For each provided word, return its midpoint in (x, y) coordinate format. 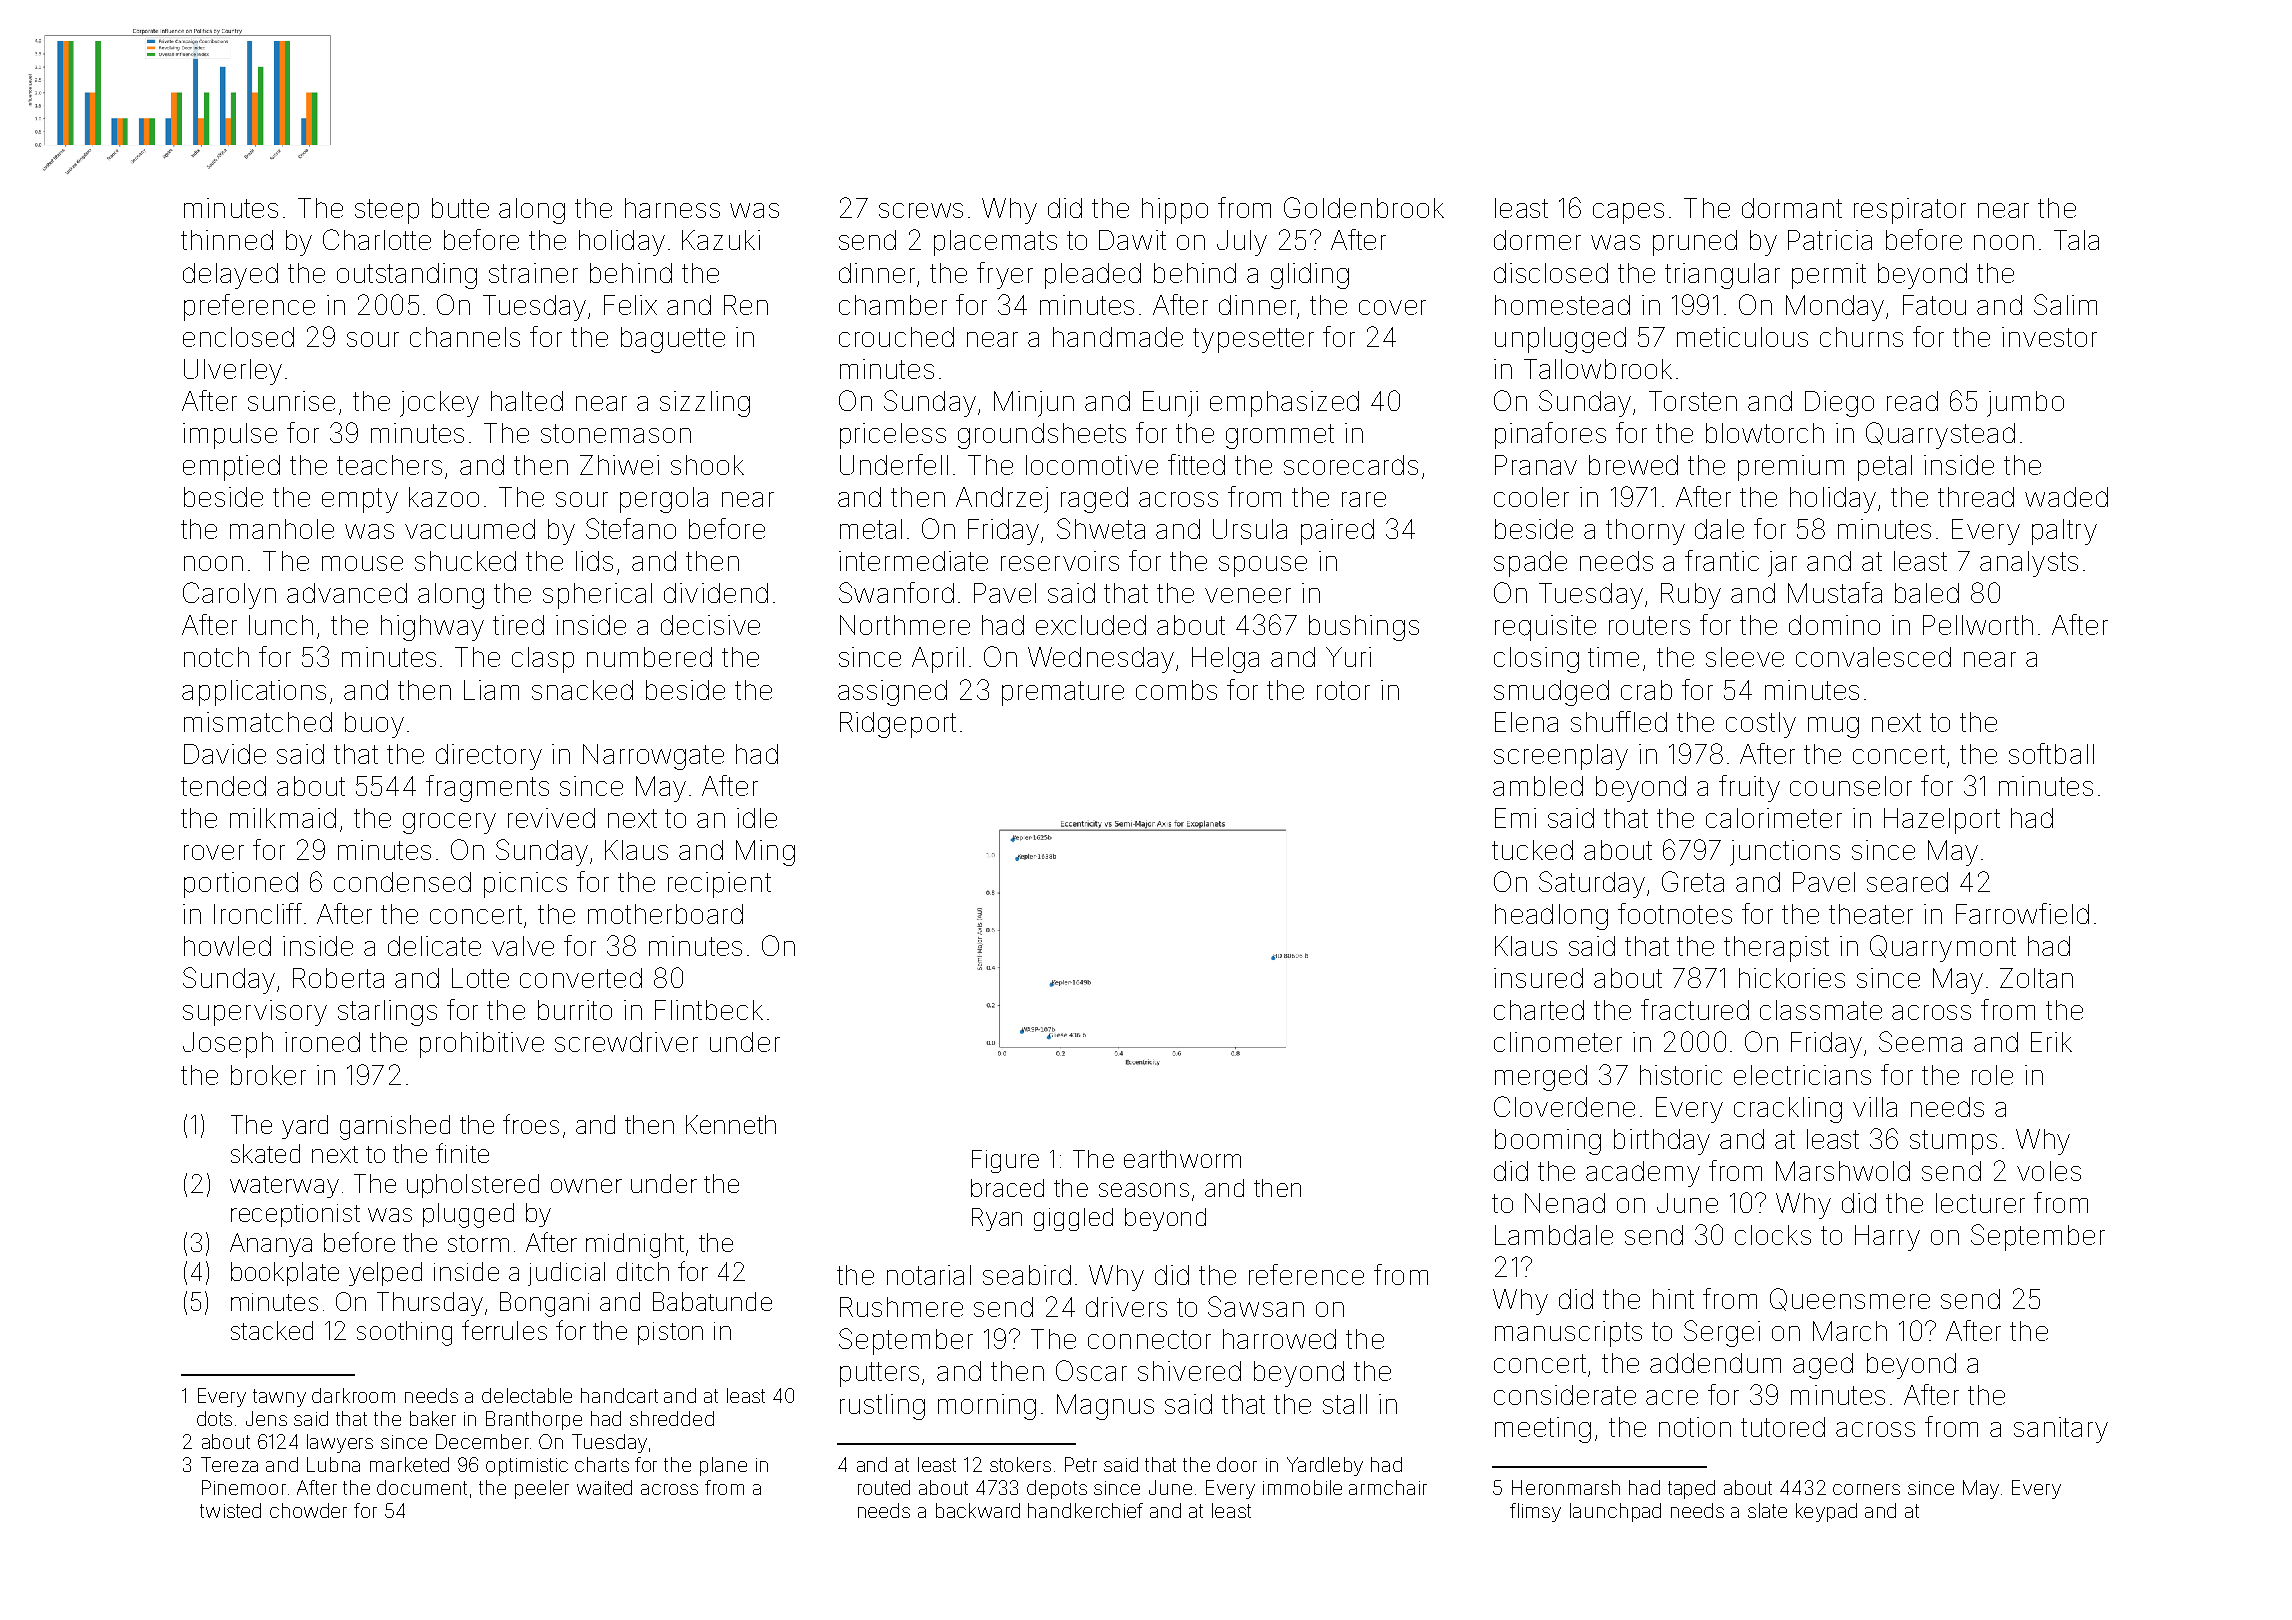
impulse (230, 436)
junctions (1785, 853)
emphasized (1284, 404)
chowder (308, 1510)
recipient (719, 885)
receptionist (295, 1215)
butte (460, 208)
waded (2066, 497)
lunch (281, 625)
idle (757, 818)
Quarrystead (1940, 435)
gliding (1310, 276)
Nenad (1565, 1203)
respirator (1910, 211)
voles (2049, 1171)
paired (1337, 532)
